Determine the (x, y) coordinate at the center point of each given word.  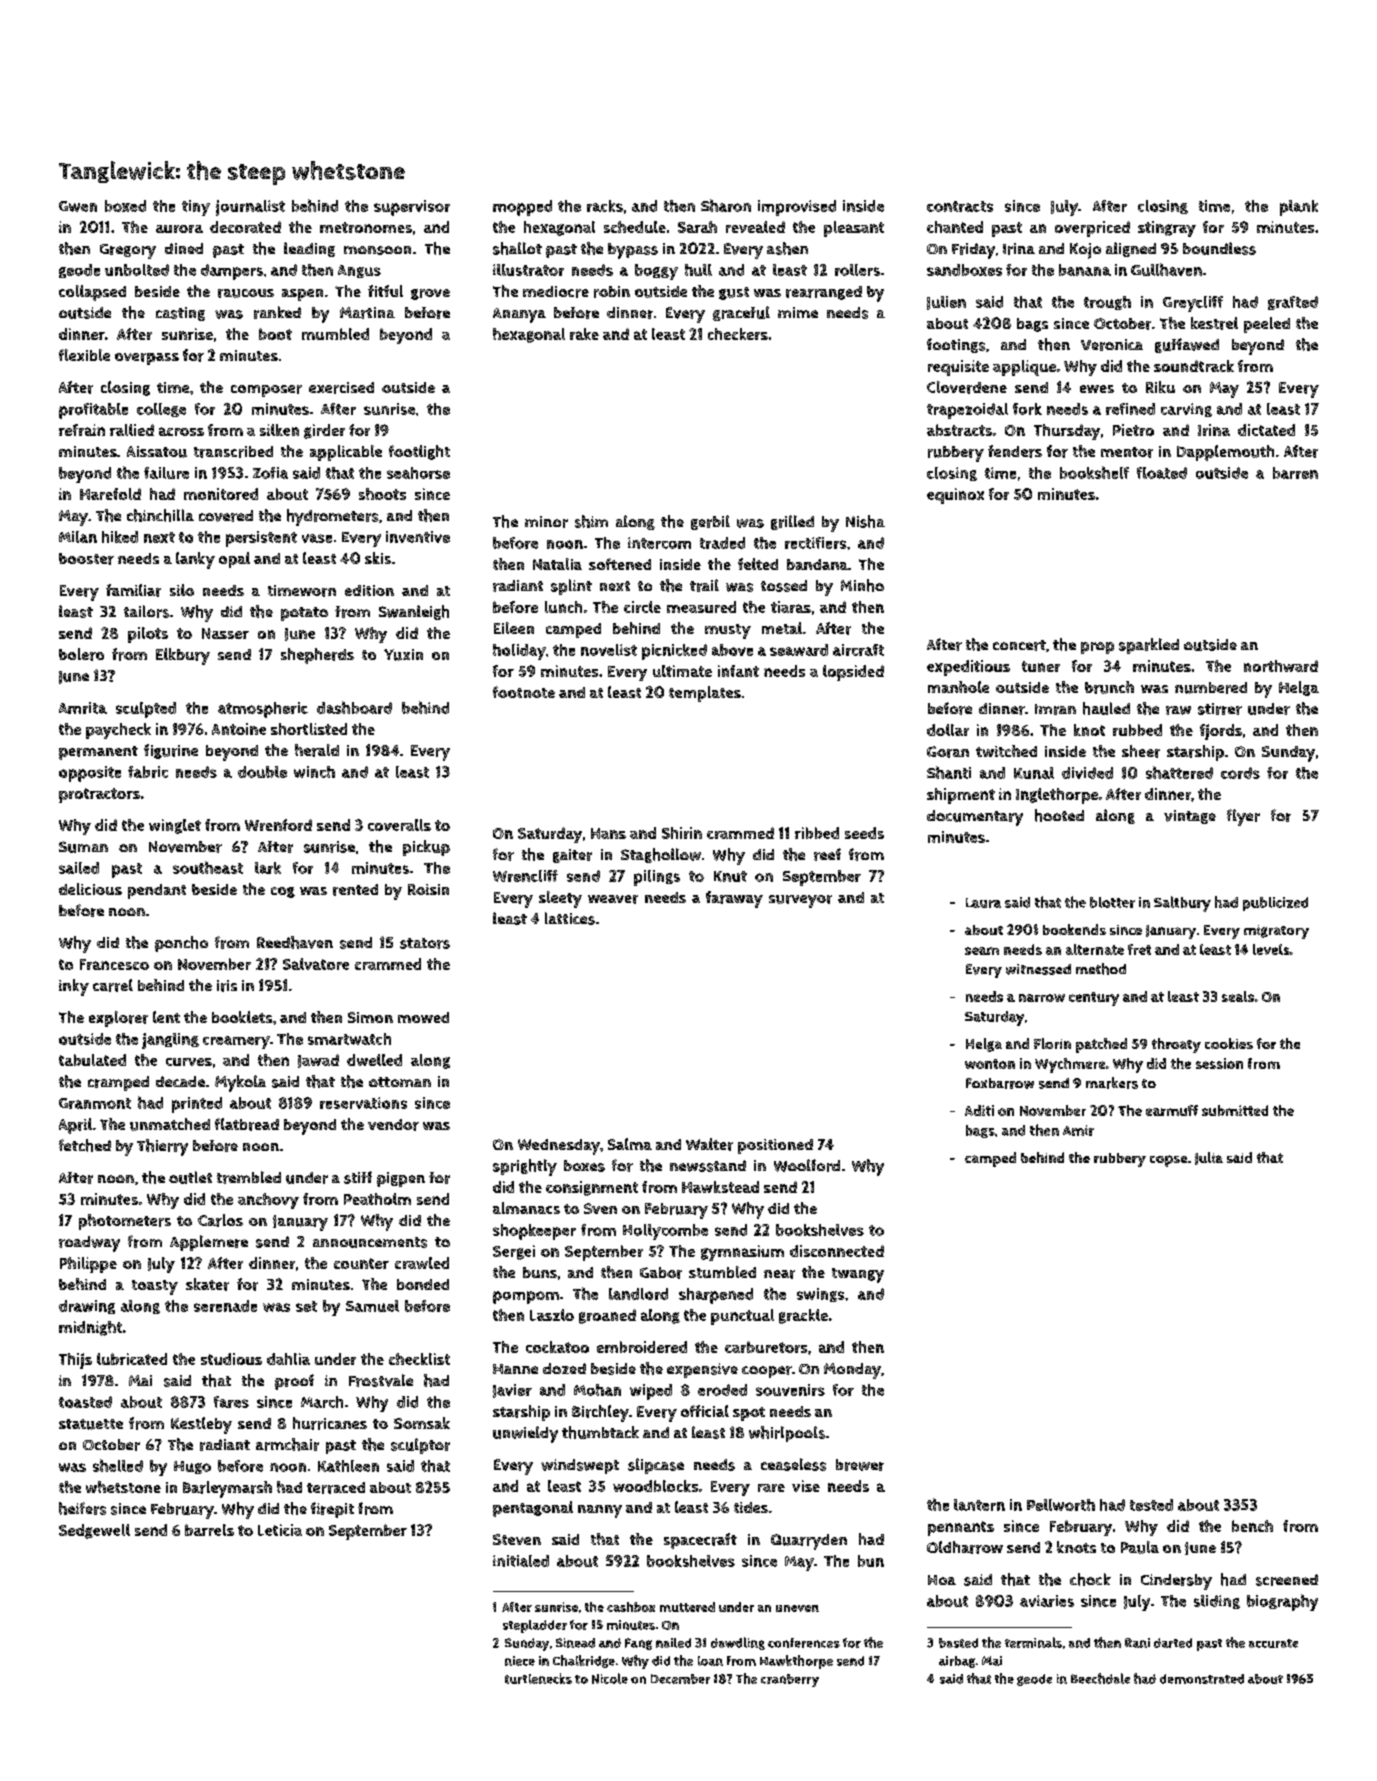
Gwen (78, 206)
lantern (979, 1505)
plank (1299, 208)
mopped (522, 208)
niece (520, 1661)
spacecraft (700, 1541)
